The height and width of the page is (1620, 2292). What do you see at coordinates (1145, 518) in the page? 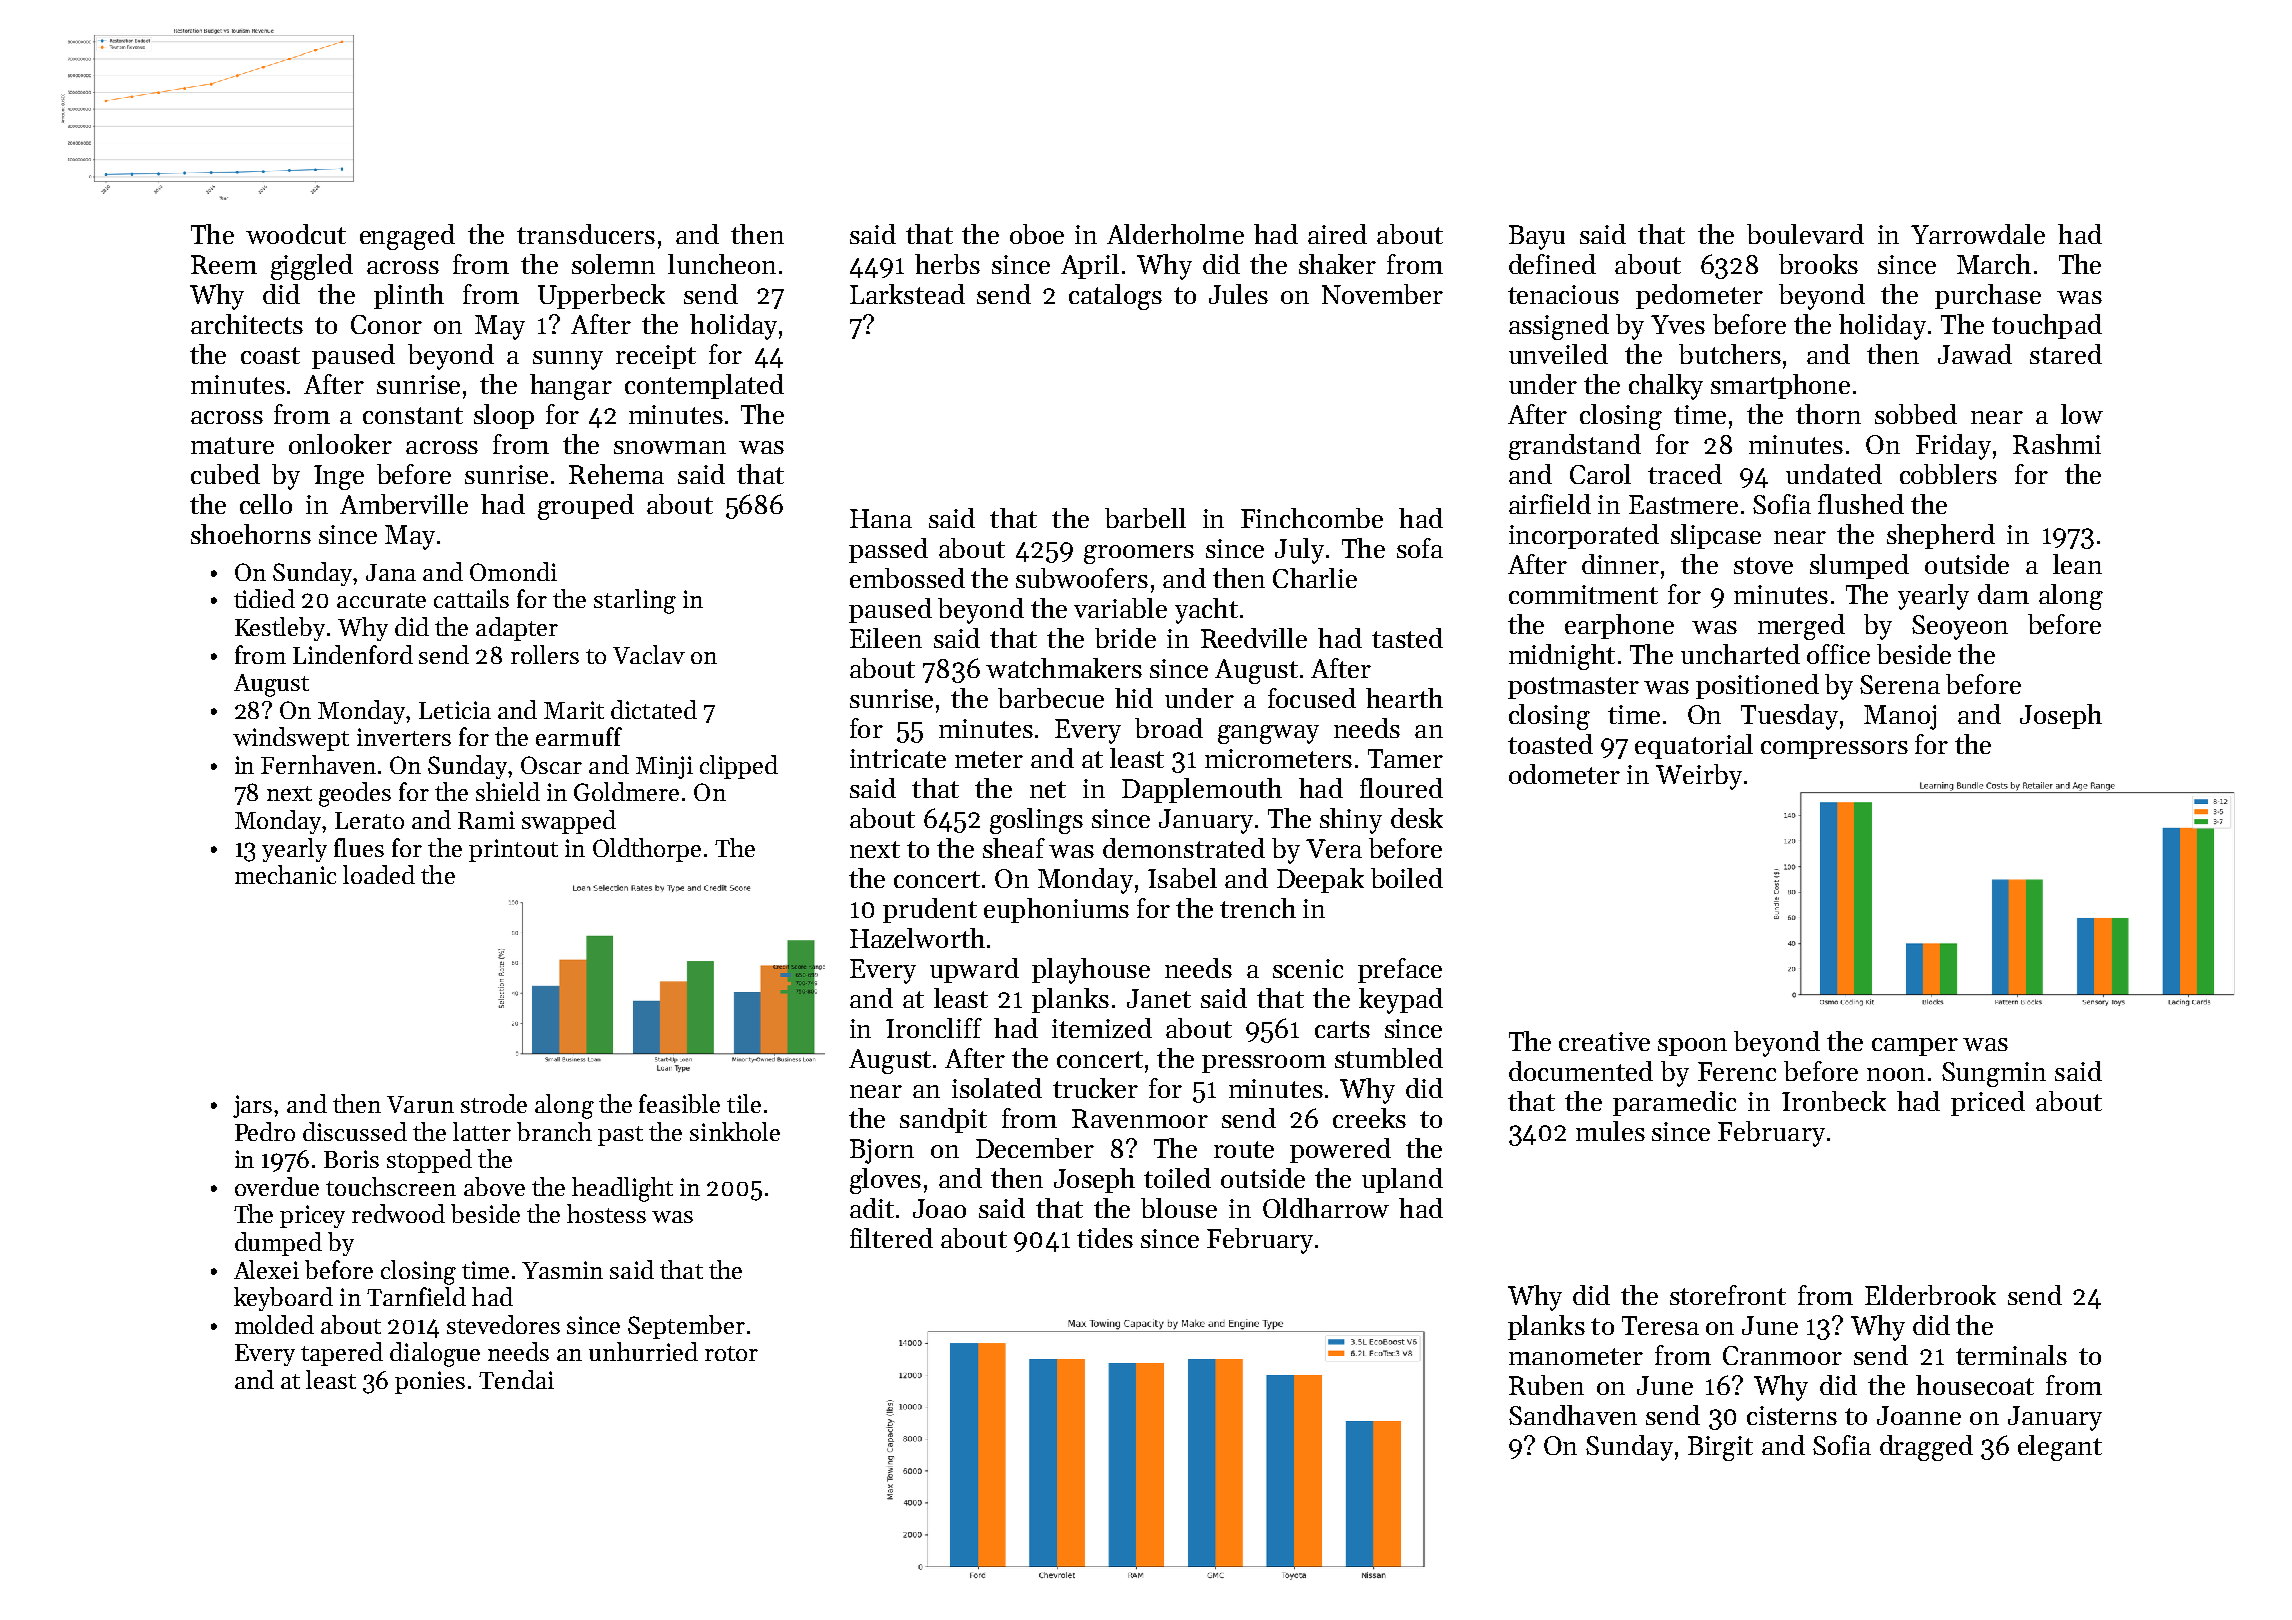
I see `barbell` at bounding box center [1145, 518].
